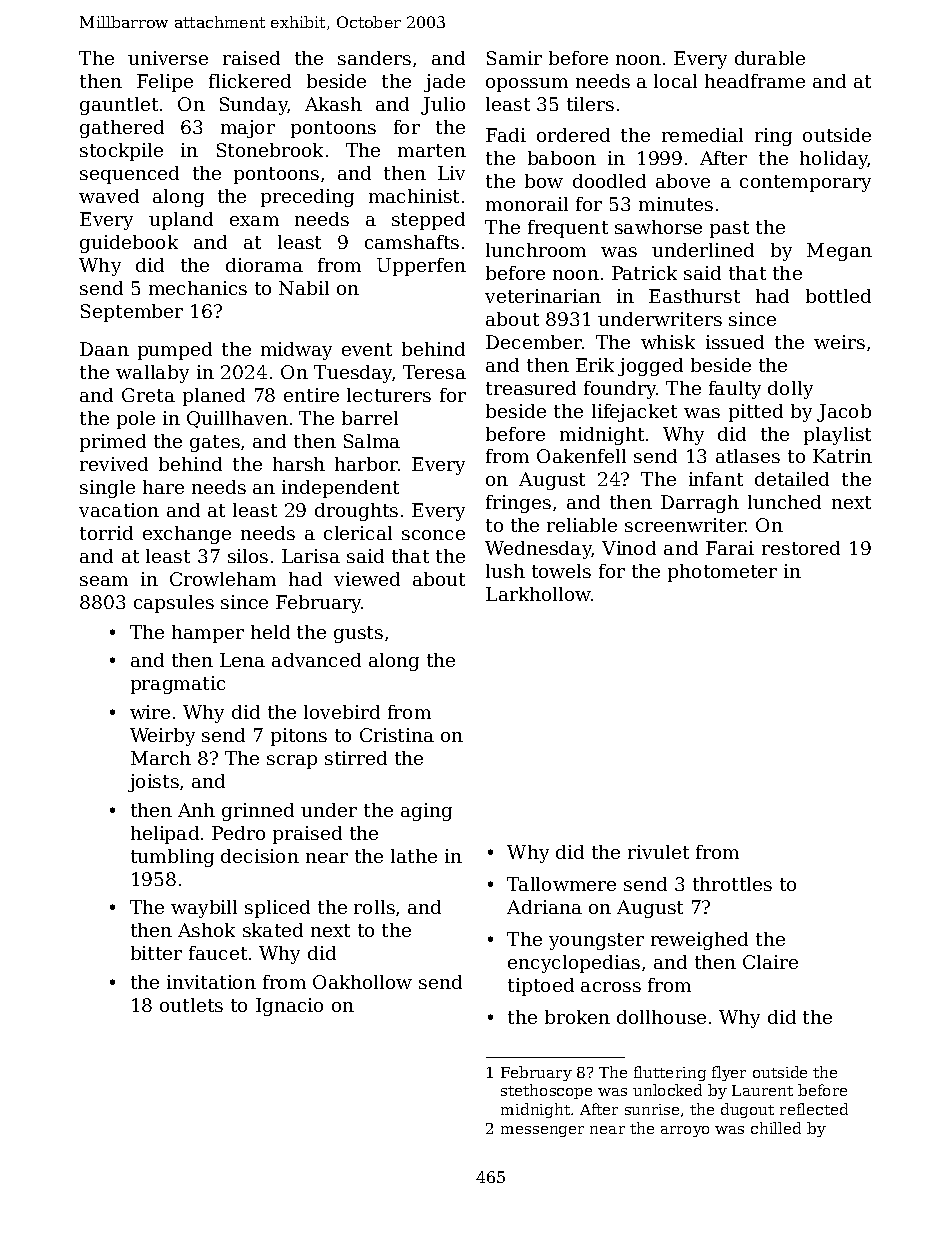 The height and width of the document is (1233, 952). What do you see at coordinates (389, 395) in the document?
I see `lecturers` at bounding box center [389, 395].
